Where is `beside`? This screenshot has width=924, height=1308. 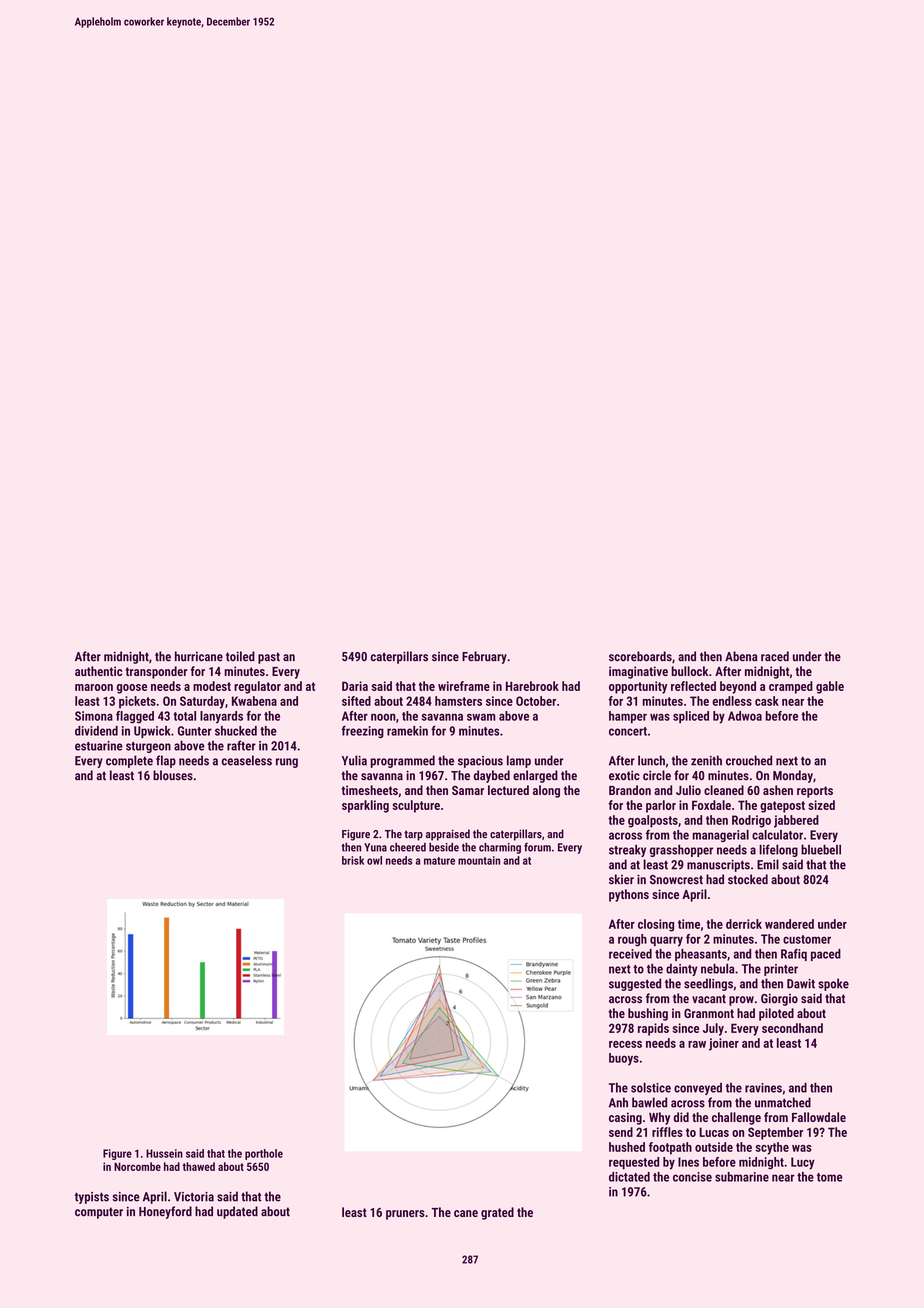 beside is located at coordinates (444, 847).
